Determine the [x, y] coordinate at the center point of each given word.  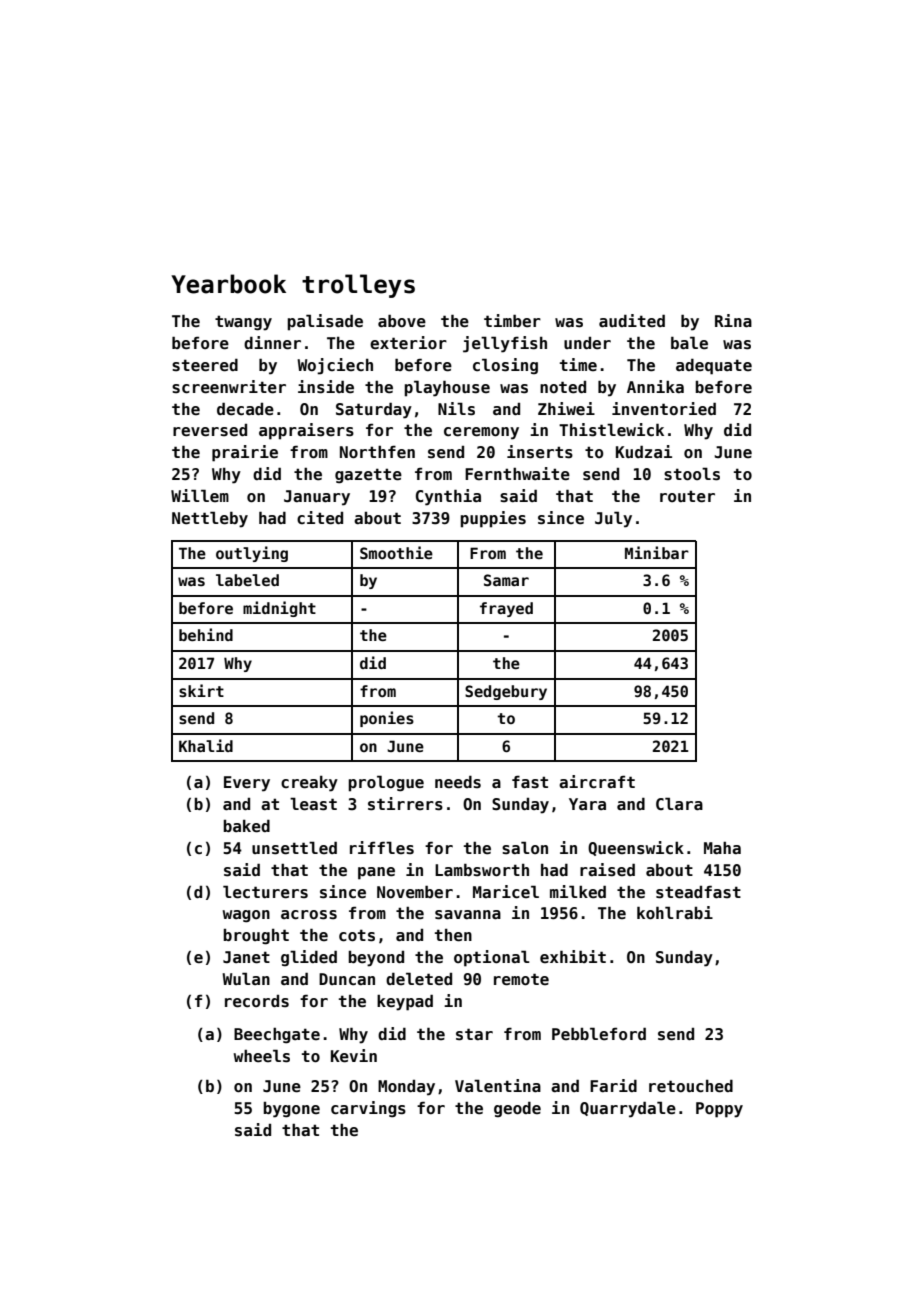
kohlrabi [675, 913]
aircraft [597, 782]
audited [632, 320]
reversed [210, 430]
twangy [243, 323]
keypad [405, 1002]
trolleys [358, 286]
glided [309, 958]
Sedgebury [506, 692]
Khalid [206, 745]
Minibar [657, 552]
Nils [456, 409]
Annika [655, 386]
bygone [291, 1110]
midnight [279, 609]
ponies [387, 719]
